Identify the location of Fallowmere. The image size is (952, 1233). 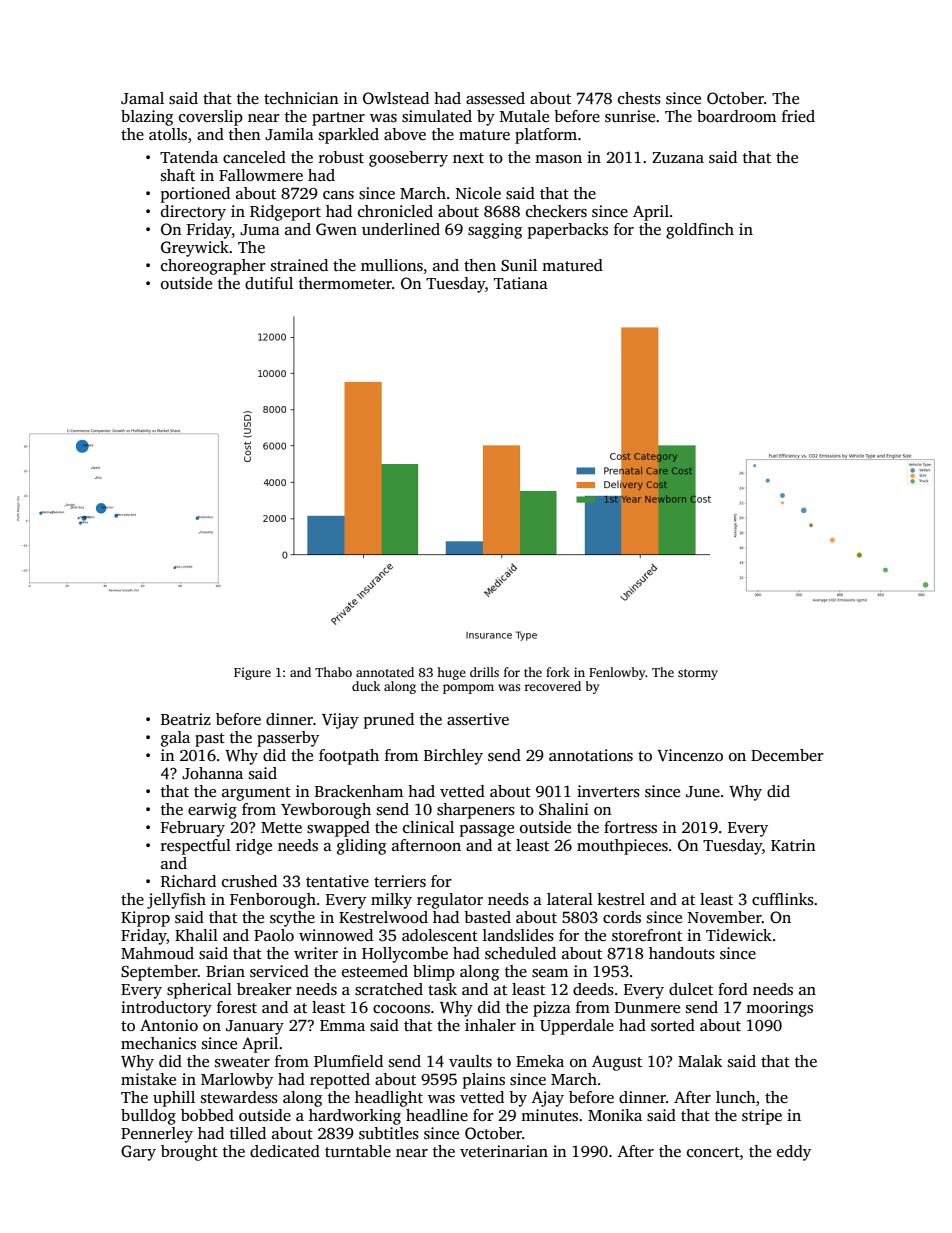
(261, 175).
